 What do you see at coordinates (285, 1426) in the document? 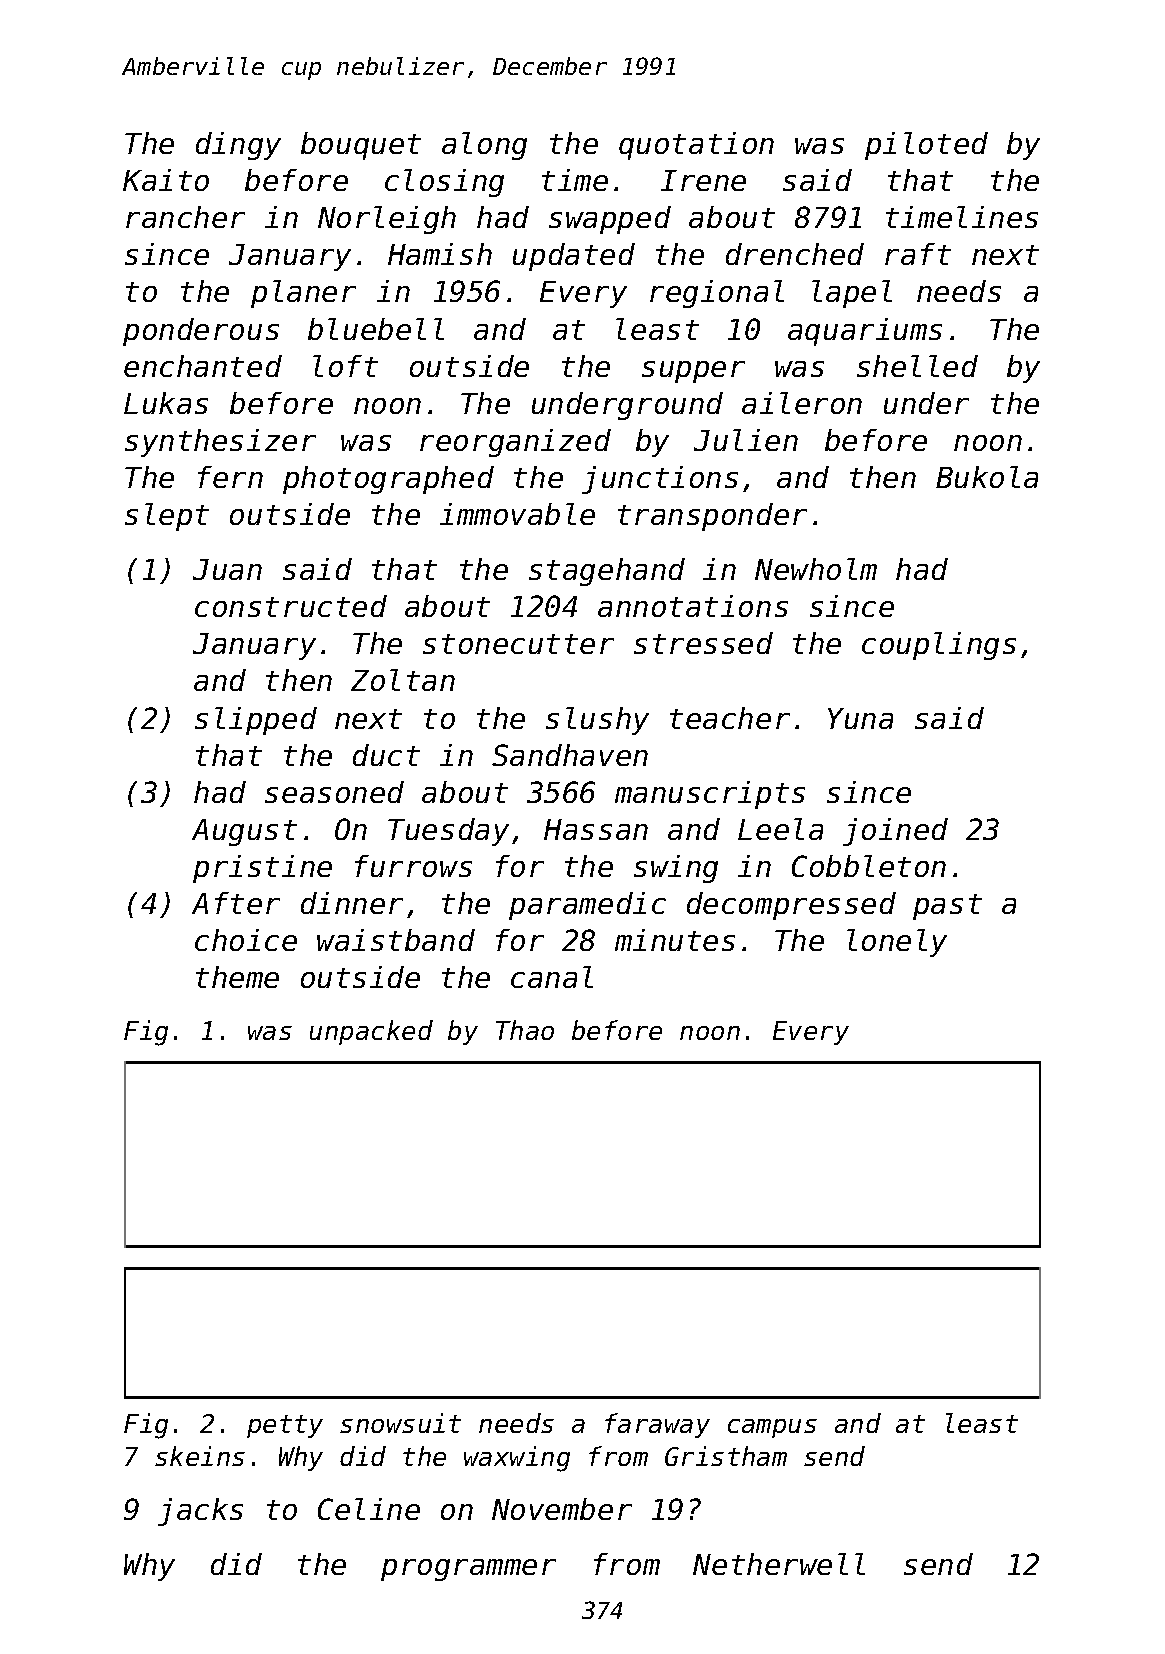
I see `petty` at bounding box center [285, 1426].
